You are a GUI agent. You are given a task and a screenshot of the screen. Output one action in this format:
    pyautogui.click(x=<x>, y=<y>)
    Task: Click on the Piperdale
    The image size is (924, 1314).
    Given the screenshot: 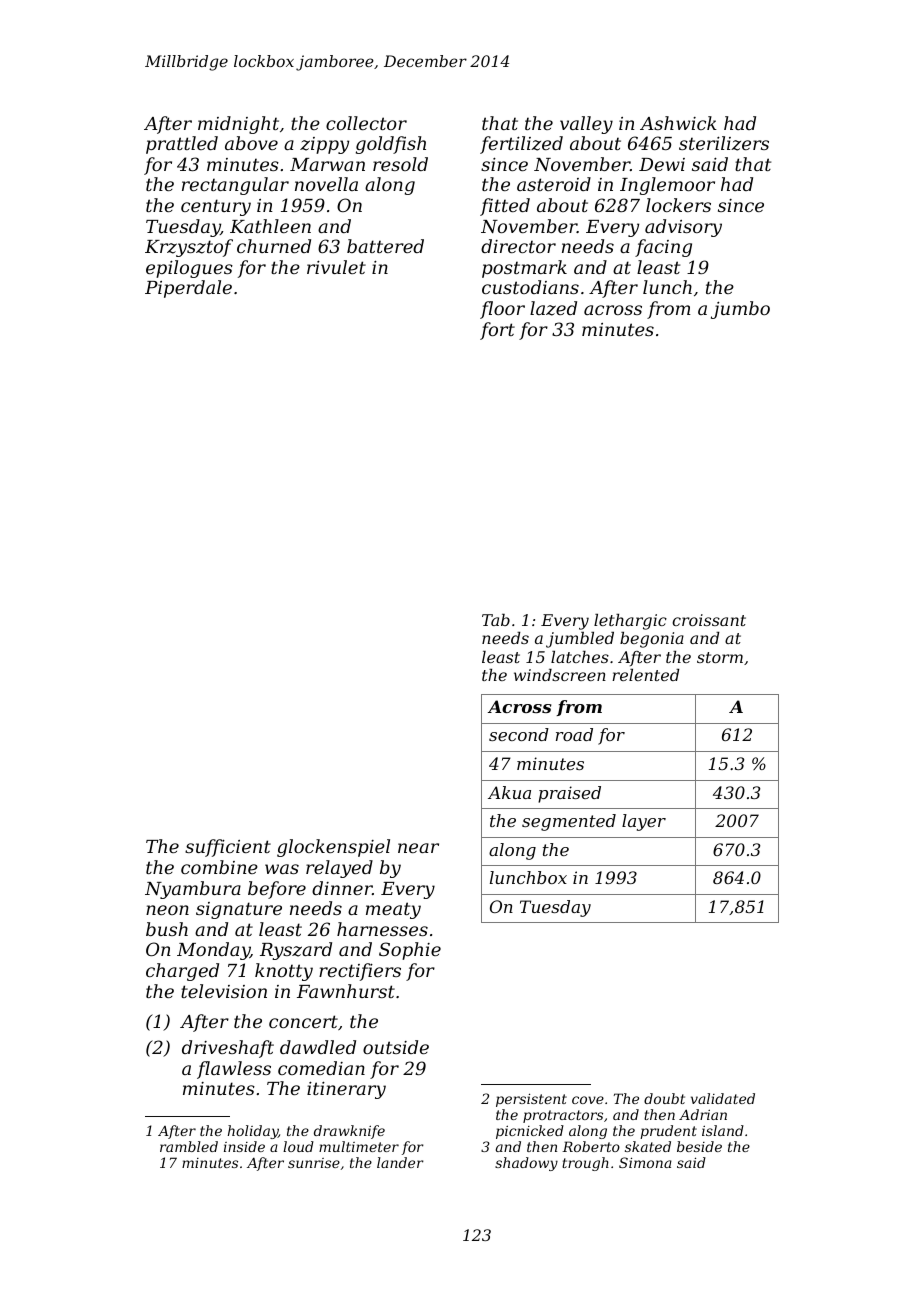 What is the action you would take?
    pyautogui.click(x=188, y=289)
